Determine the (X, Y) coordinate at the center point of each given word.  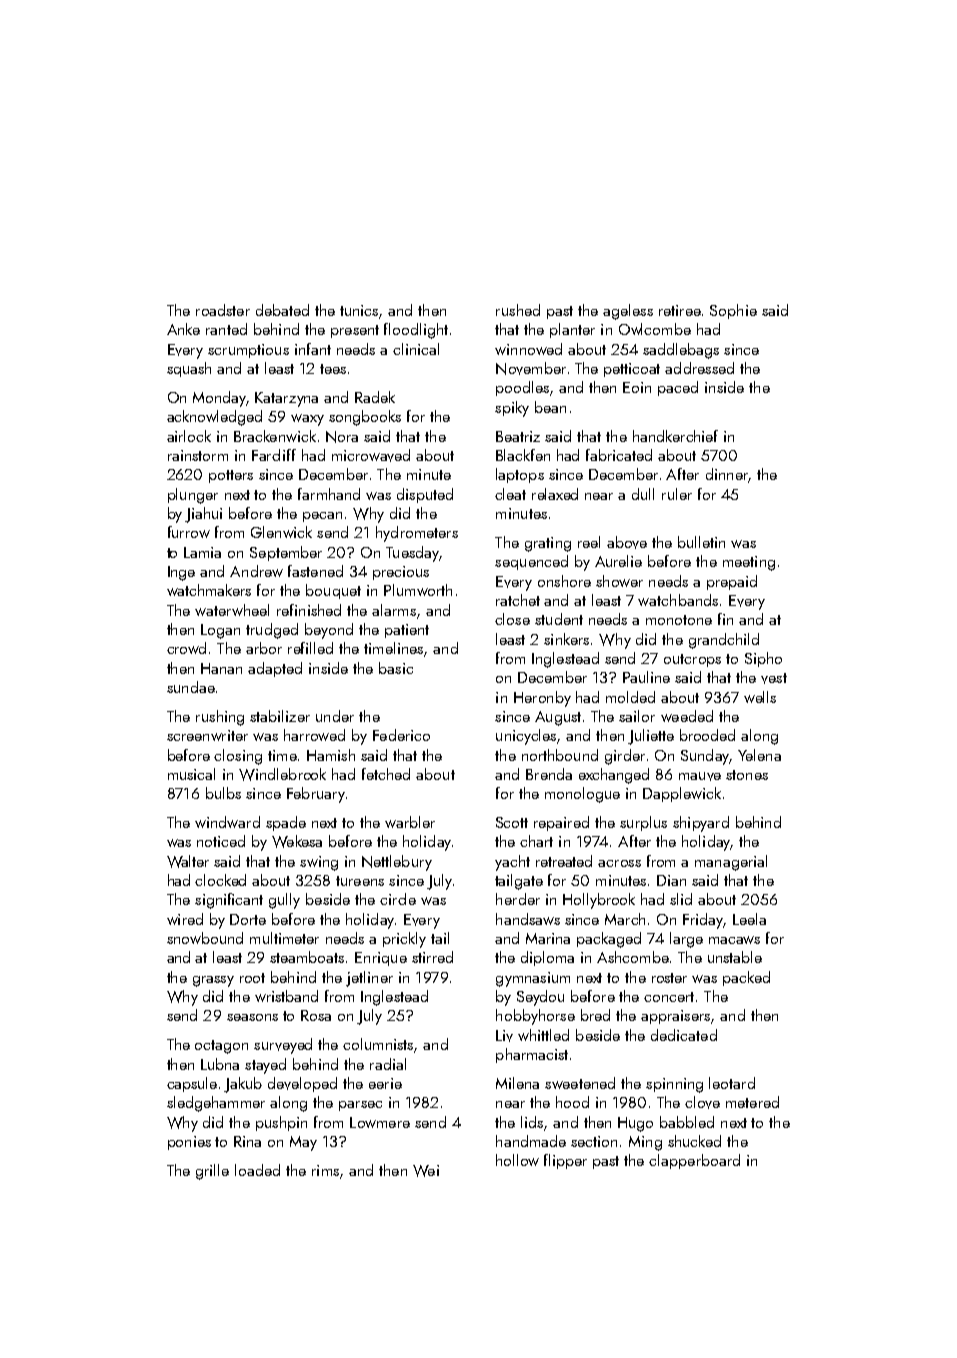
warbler (410, 822)
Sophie (733, 311)
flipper (565, 1161)
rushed (518, 310)
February (316, 795)
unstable (735, 957)
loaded (257, 1170)
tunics (359, 310)
